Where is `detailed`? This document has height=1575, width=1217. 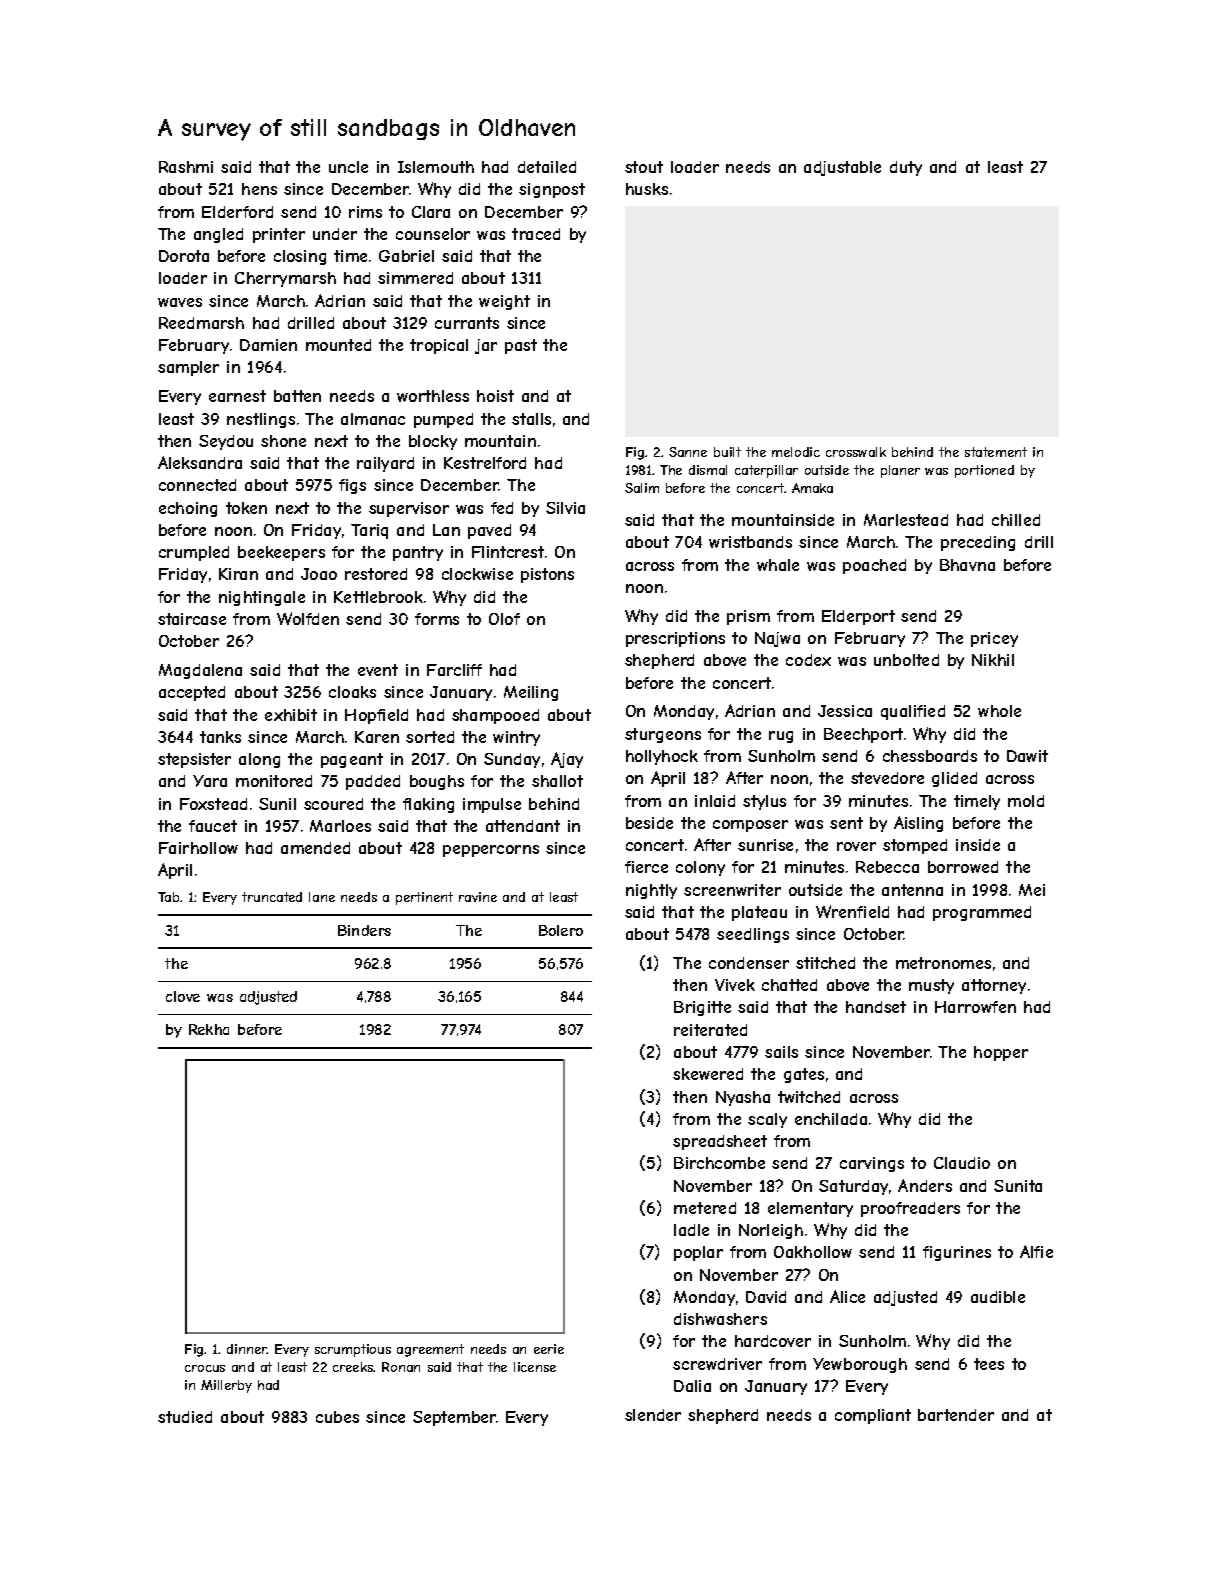
detailed is located at coordinates (547, 167).
